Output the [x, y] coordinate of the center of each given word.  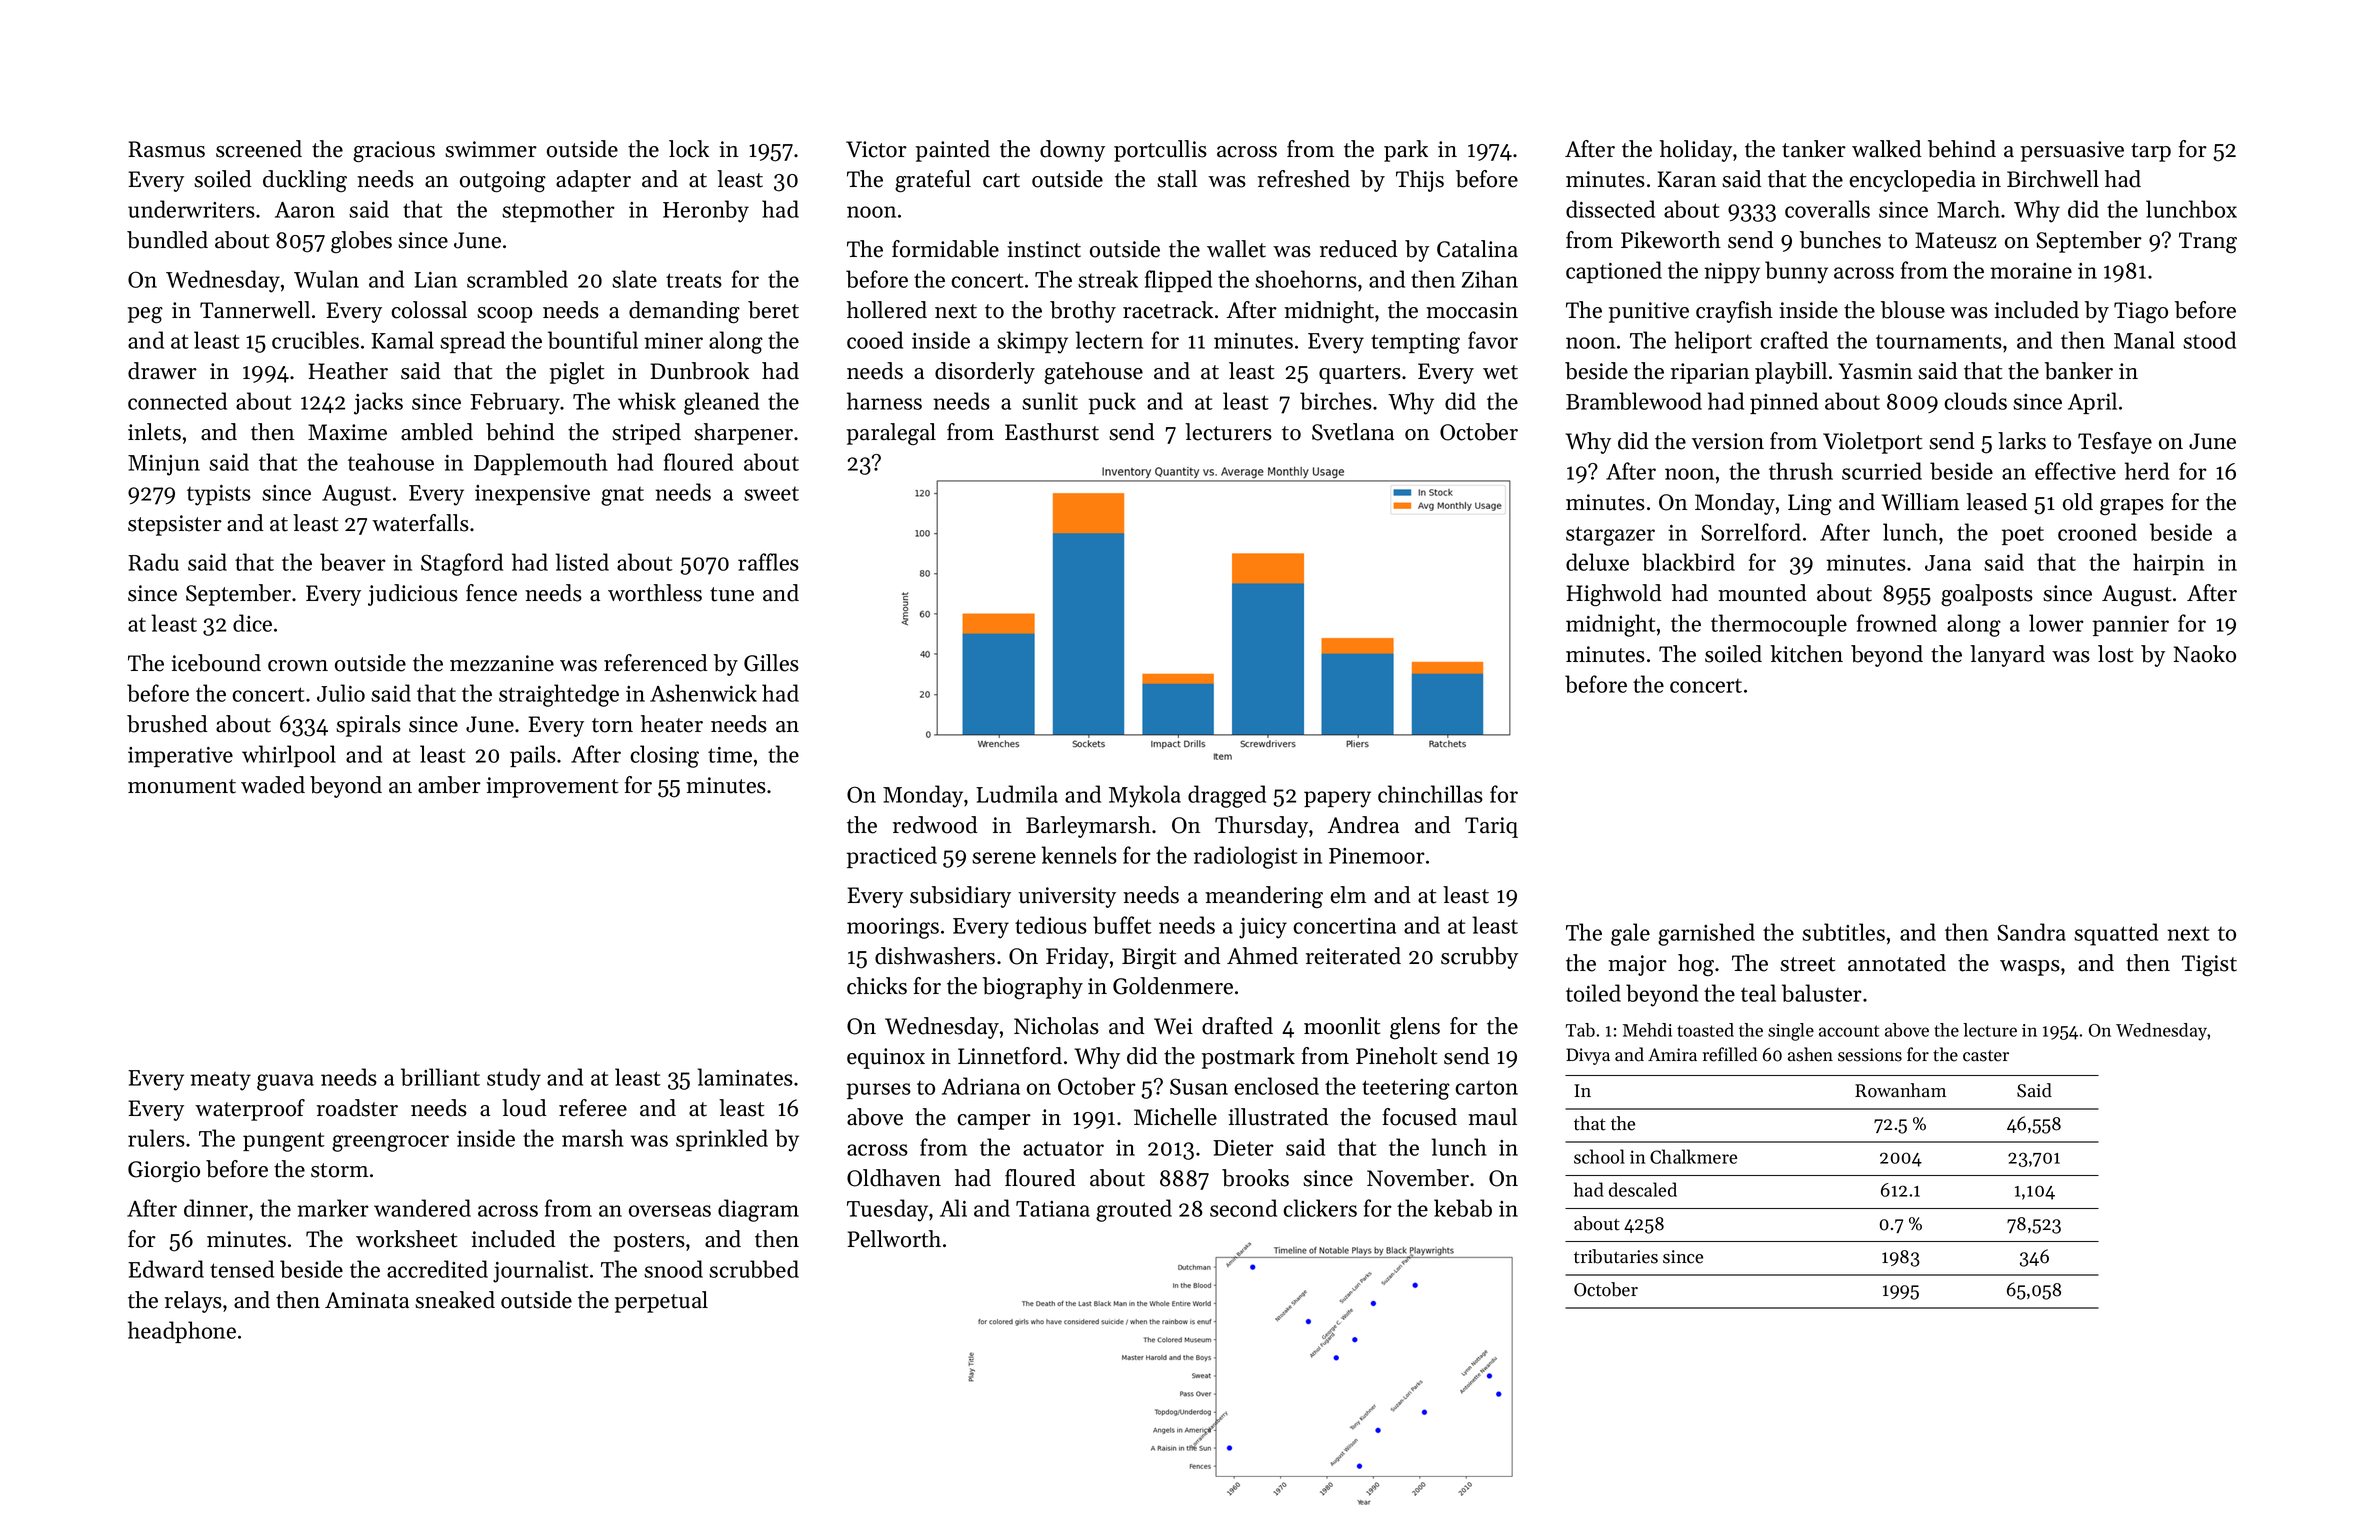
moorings [893, 928]
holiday [1696, 151]
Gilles [771, 663]
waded [273, 785]
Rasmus [166, 149]
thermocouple [1779, 625]
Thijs [1420, 181]
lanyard [2007, 656]
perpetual [661, 1302]
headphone [182, 1332]
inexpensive [532, 495]
